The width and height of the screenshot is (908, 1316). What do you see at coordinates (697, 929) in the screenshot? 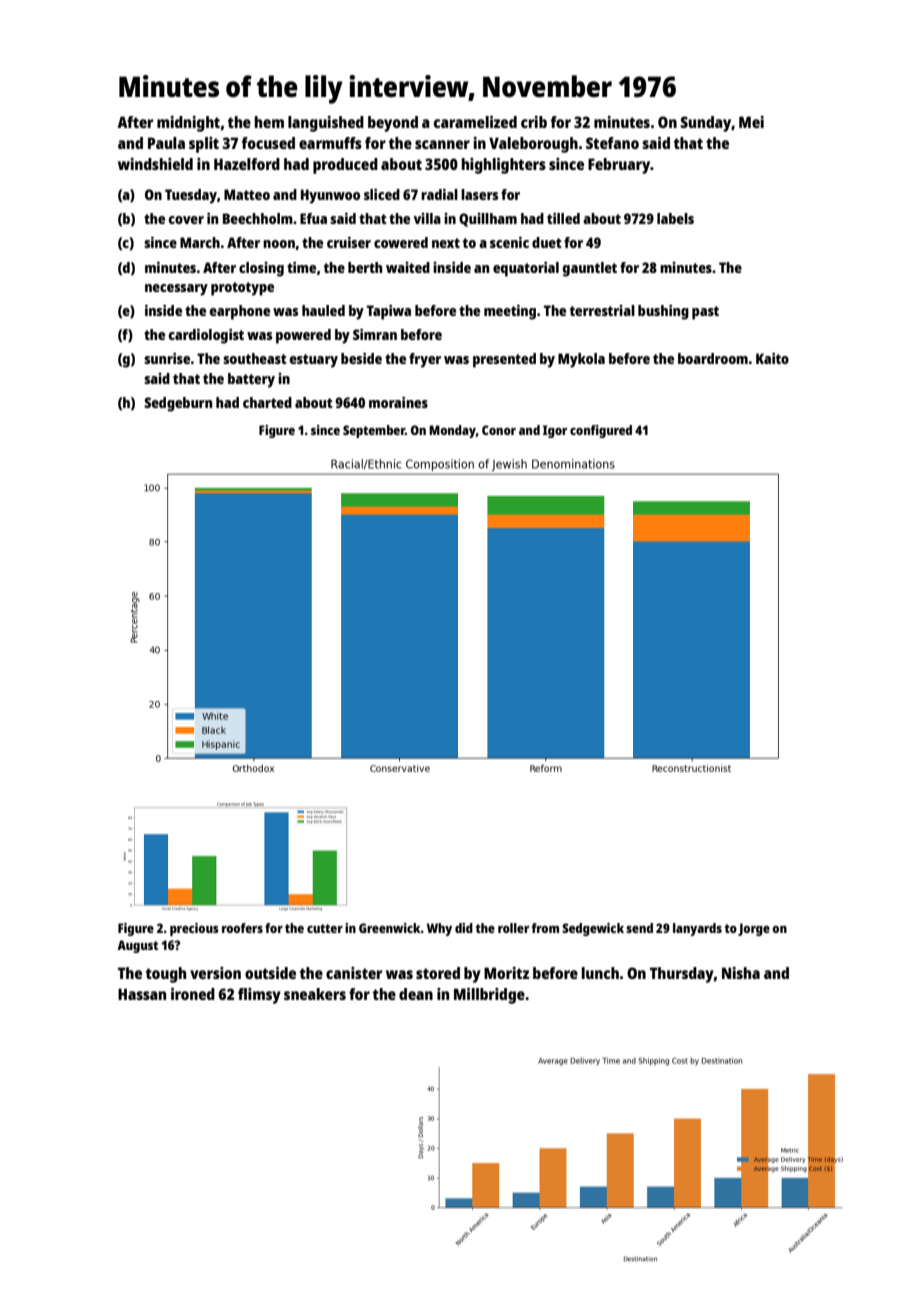
I see `lanyards` at bounding box center [697, 929].
